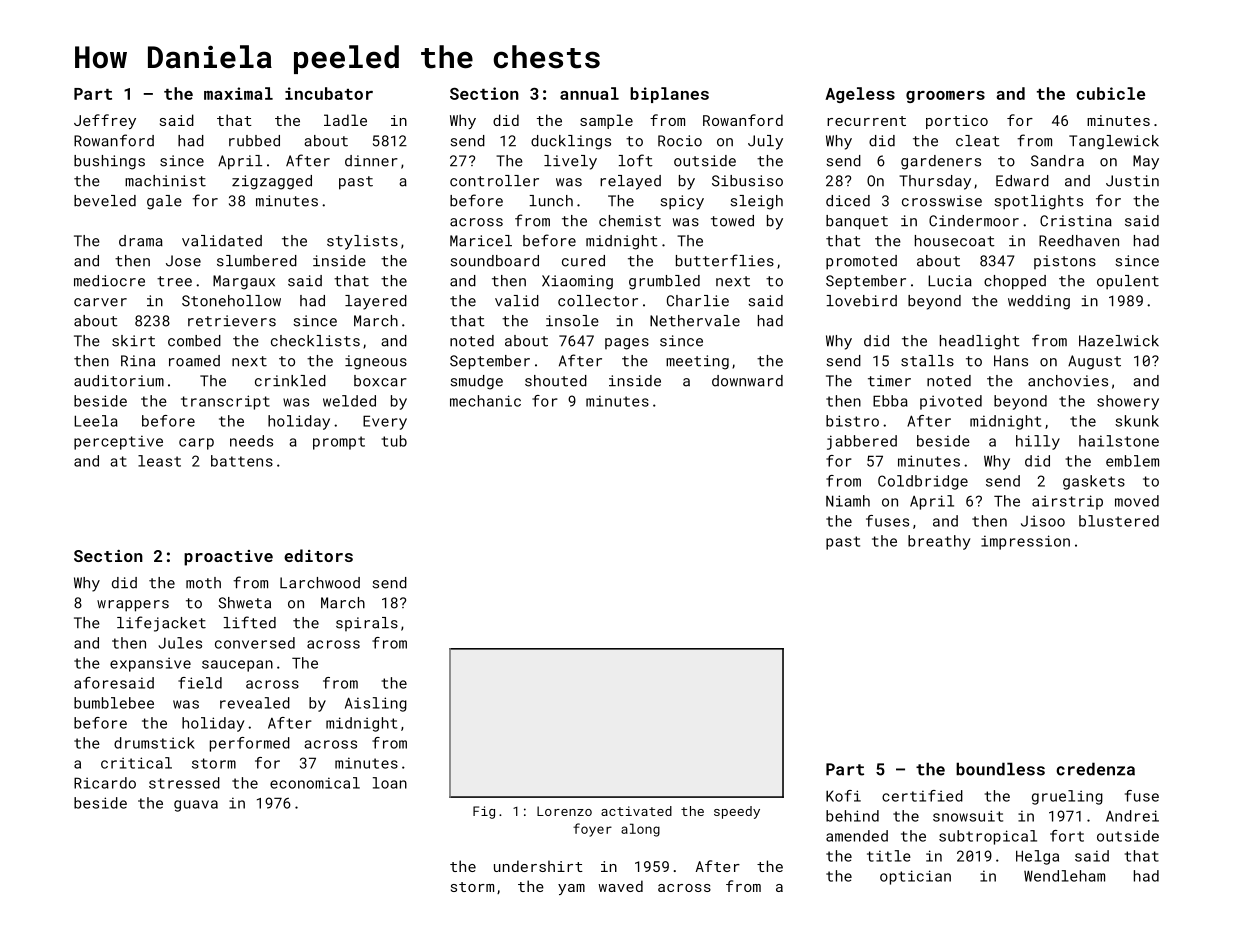 This screenshot has width=1233, height=952. I want to click on soundboard, so click(494, 261).
